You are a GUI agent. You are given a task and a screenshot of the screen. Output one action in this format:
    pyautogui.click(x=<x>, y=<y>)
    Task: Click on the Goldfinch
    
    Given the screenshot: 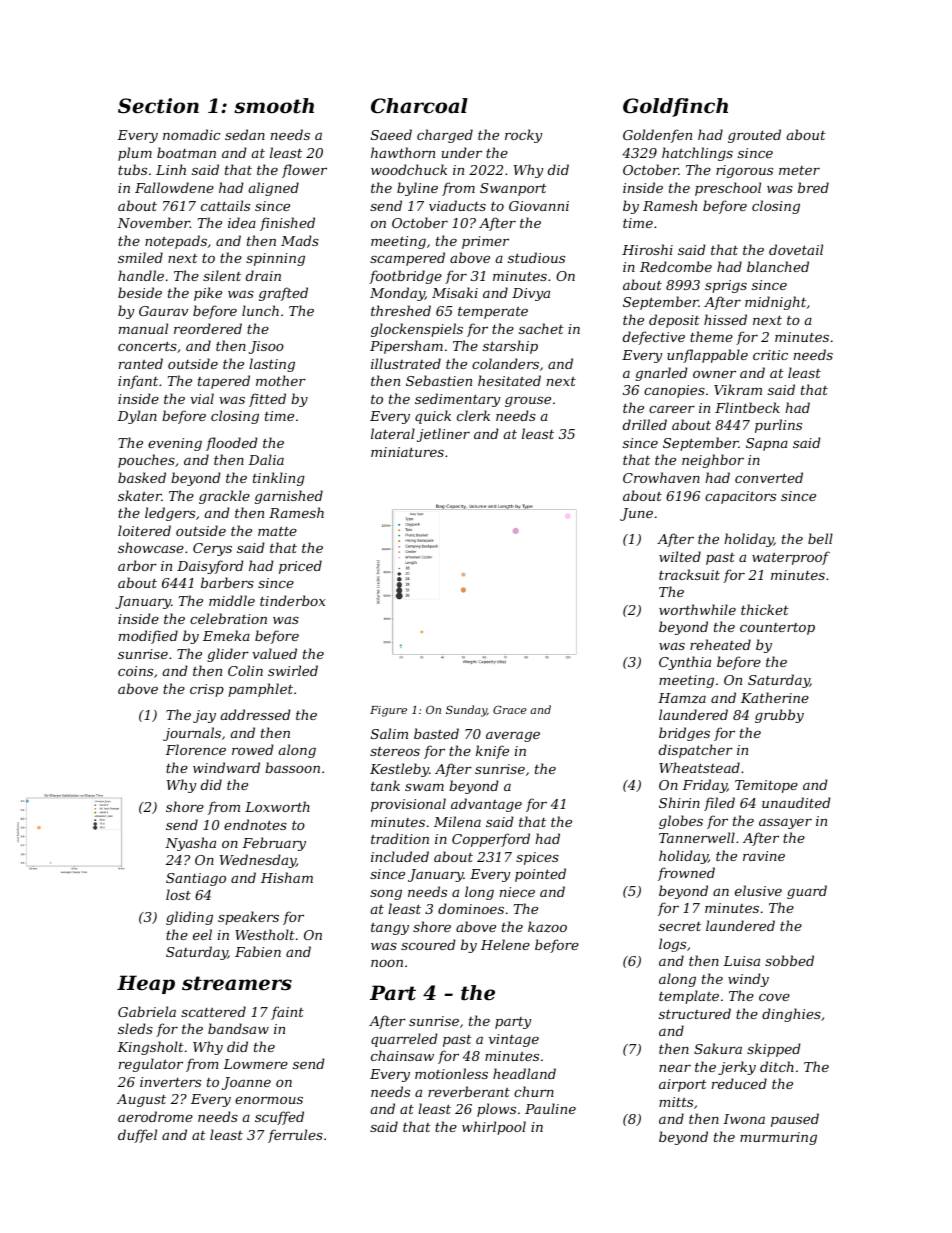 What is the action you would take?
    pyautogui.click(x=675, y=107)
